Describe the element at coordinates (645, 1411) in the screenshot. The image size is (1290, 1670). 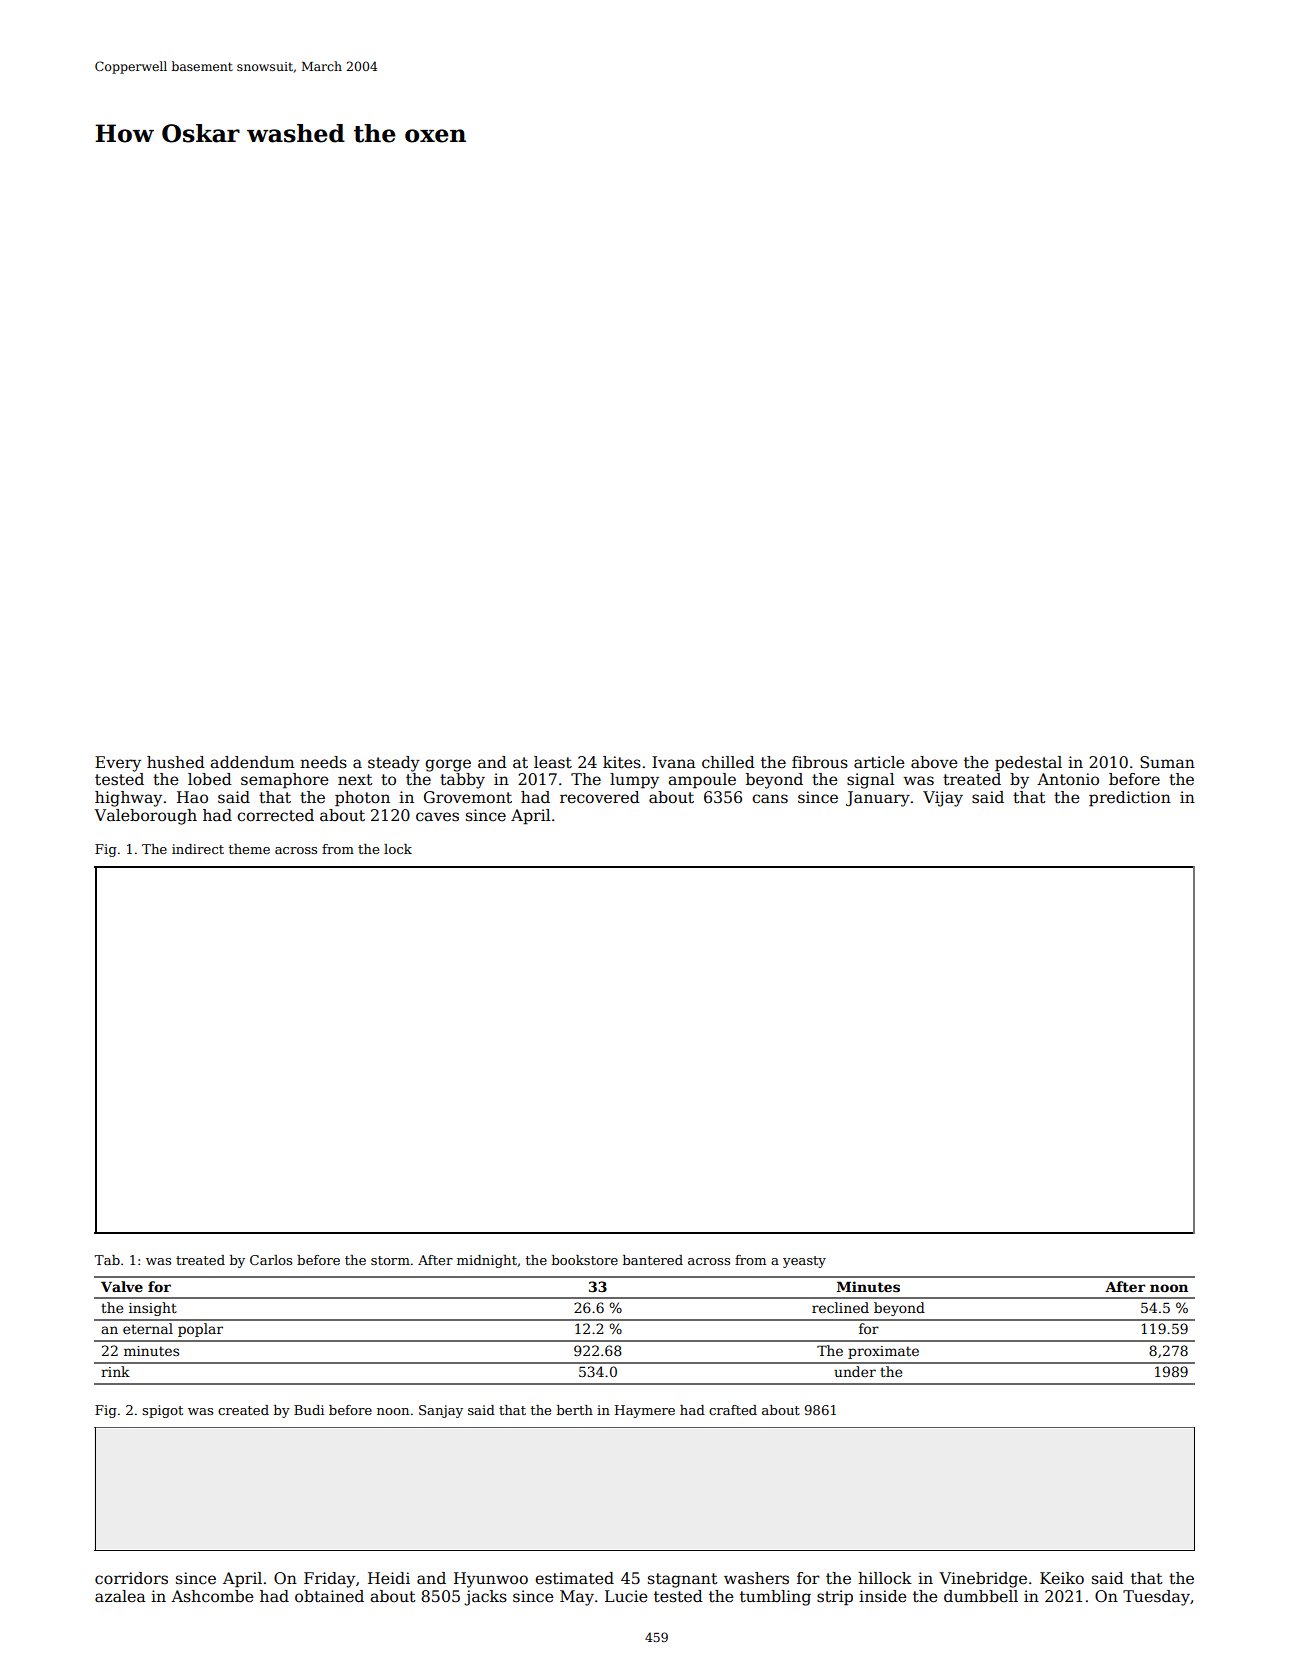
I see `Haymere` at that location.
